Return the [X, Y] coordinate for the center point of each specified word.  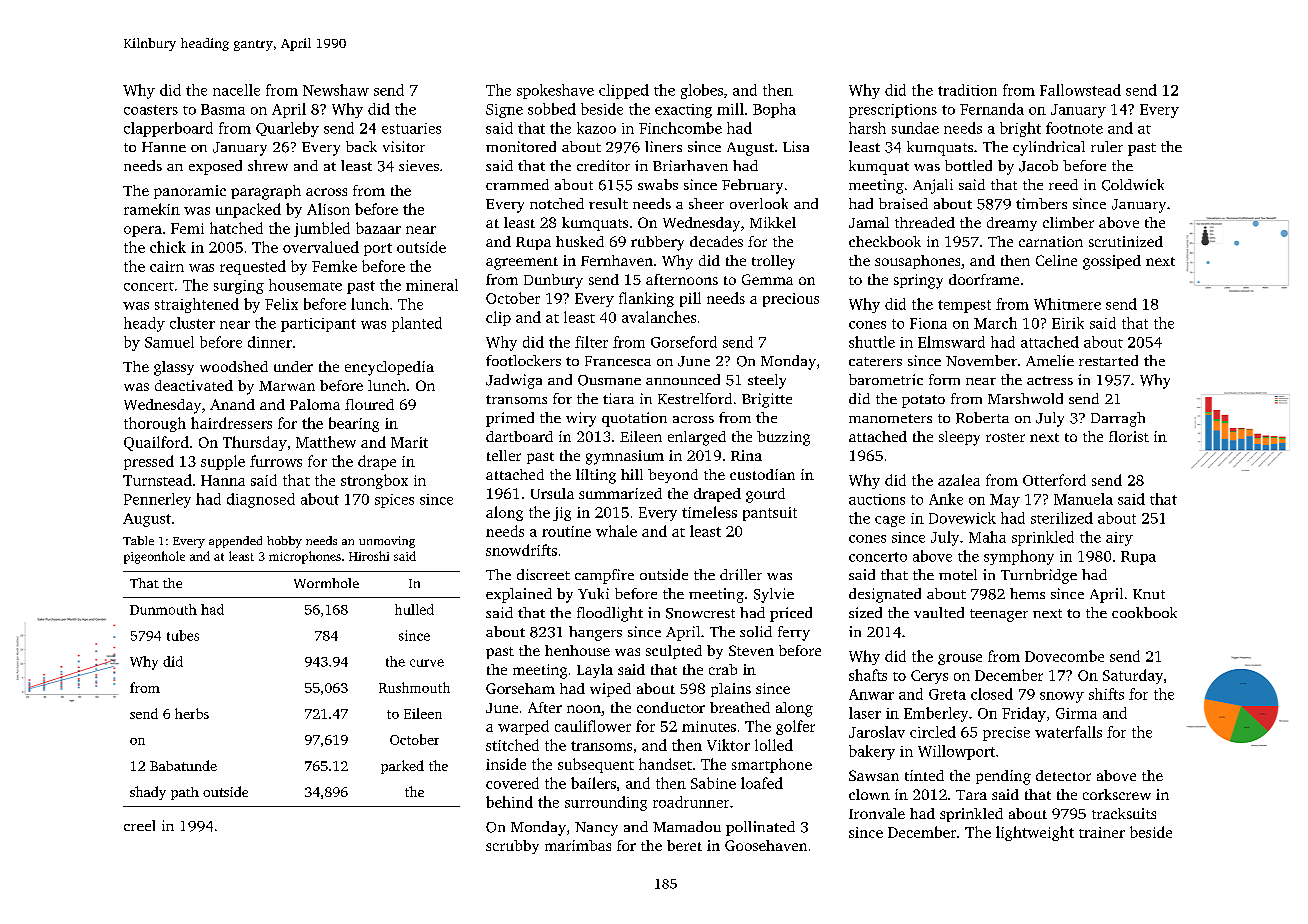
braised [903, 203]
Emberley [936, 714]
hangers [595, 633]
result [608, 203]
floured [369, 404]
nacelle [236, 90]
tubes [183, 635]
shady [148, 793]
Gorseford [684, 342]
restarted [1108, 360]
